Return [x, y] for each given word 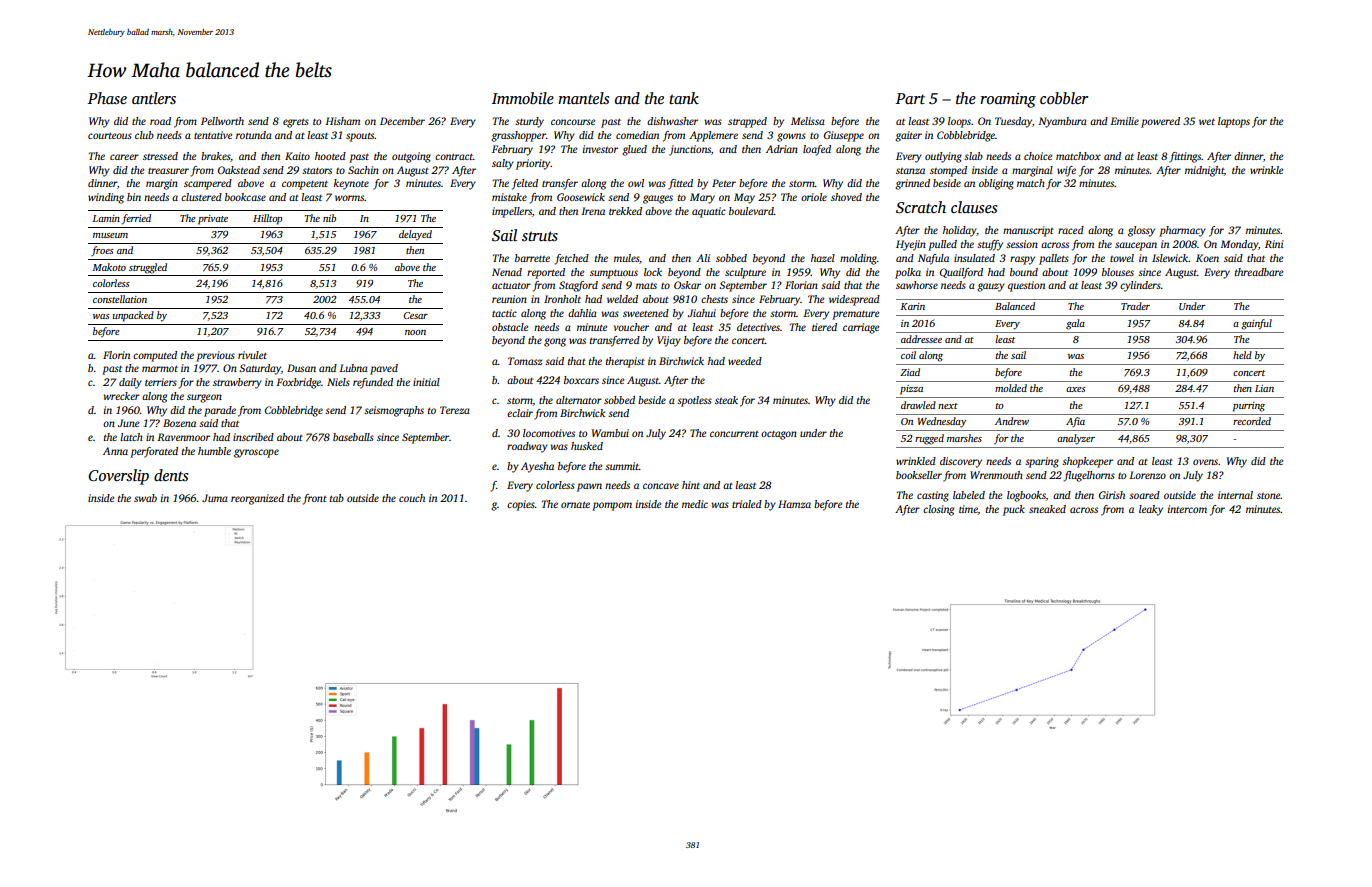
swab [145, 498]
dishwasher [672, 121]
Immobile [523, 98]
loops [959, 122]
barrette [532, 258]
